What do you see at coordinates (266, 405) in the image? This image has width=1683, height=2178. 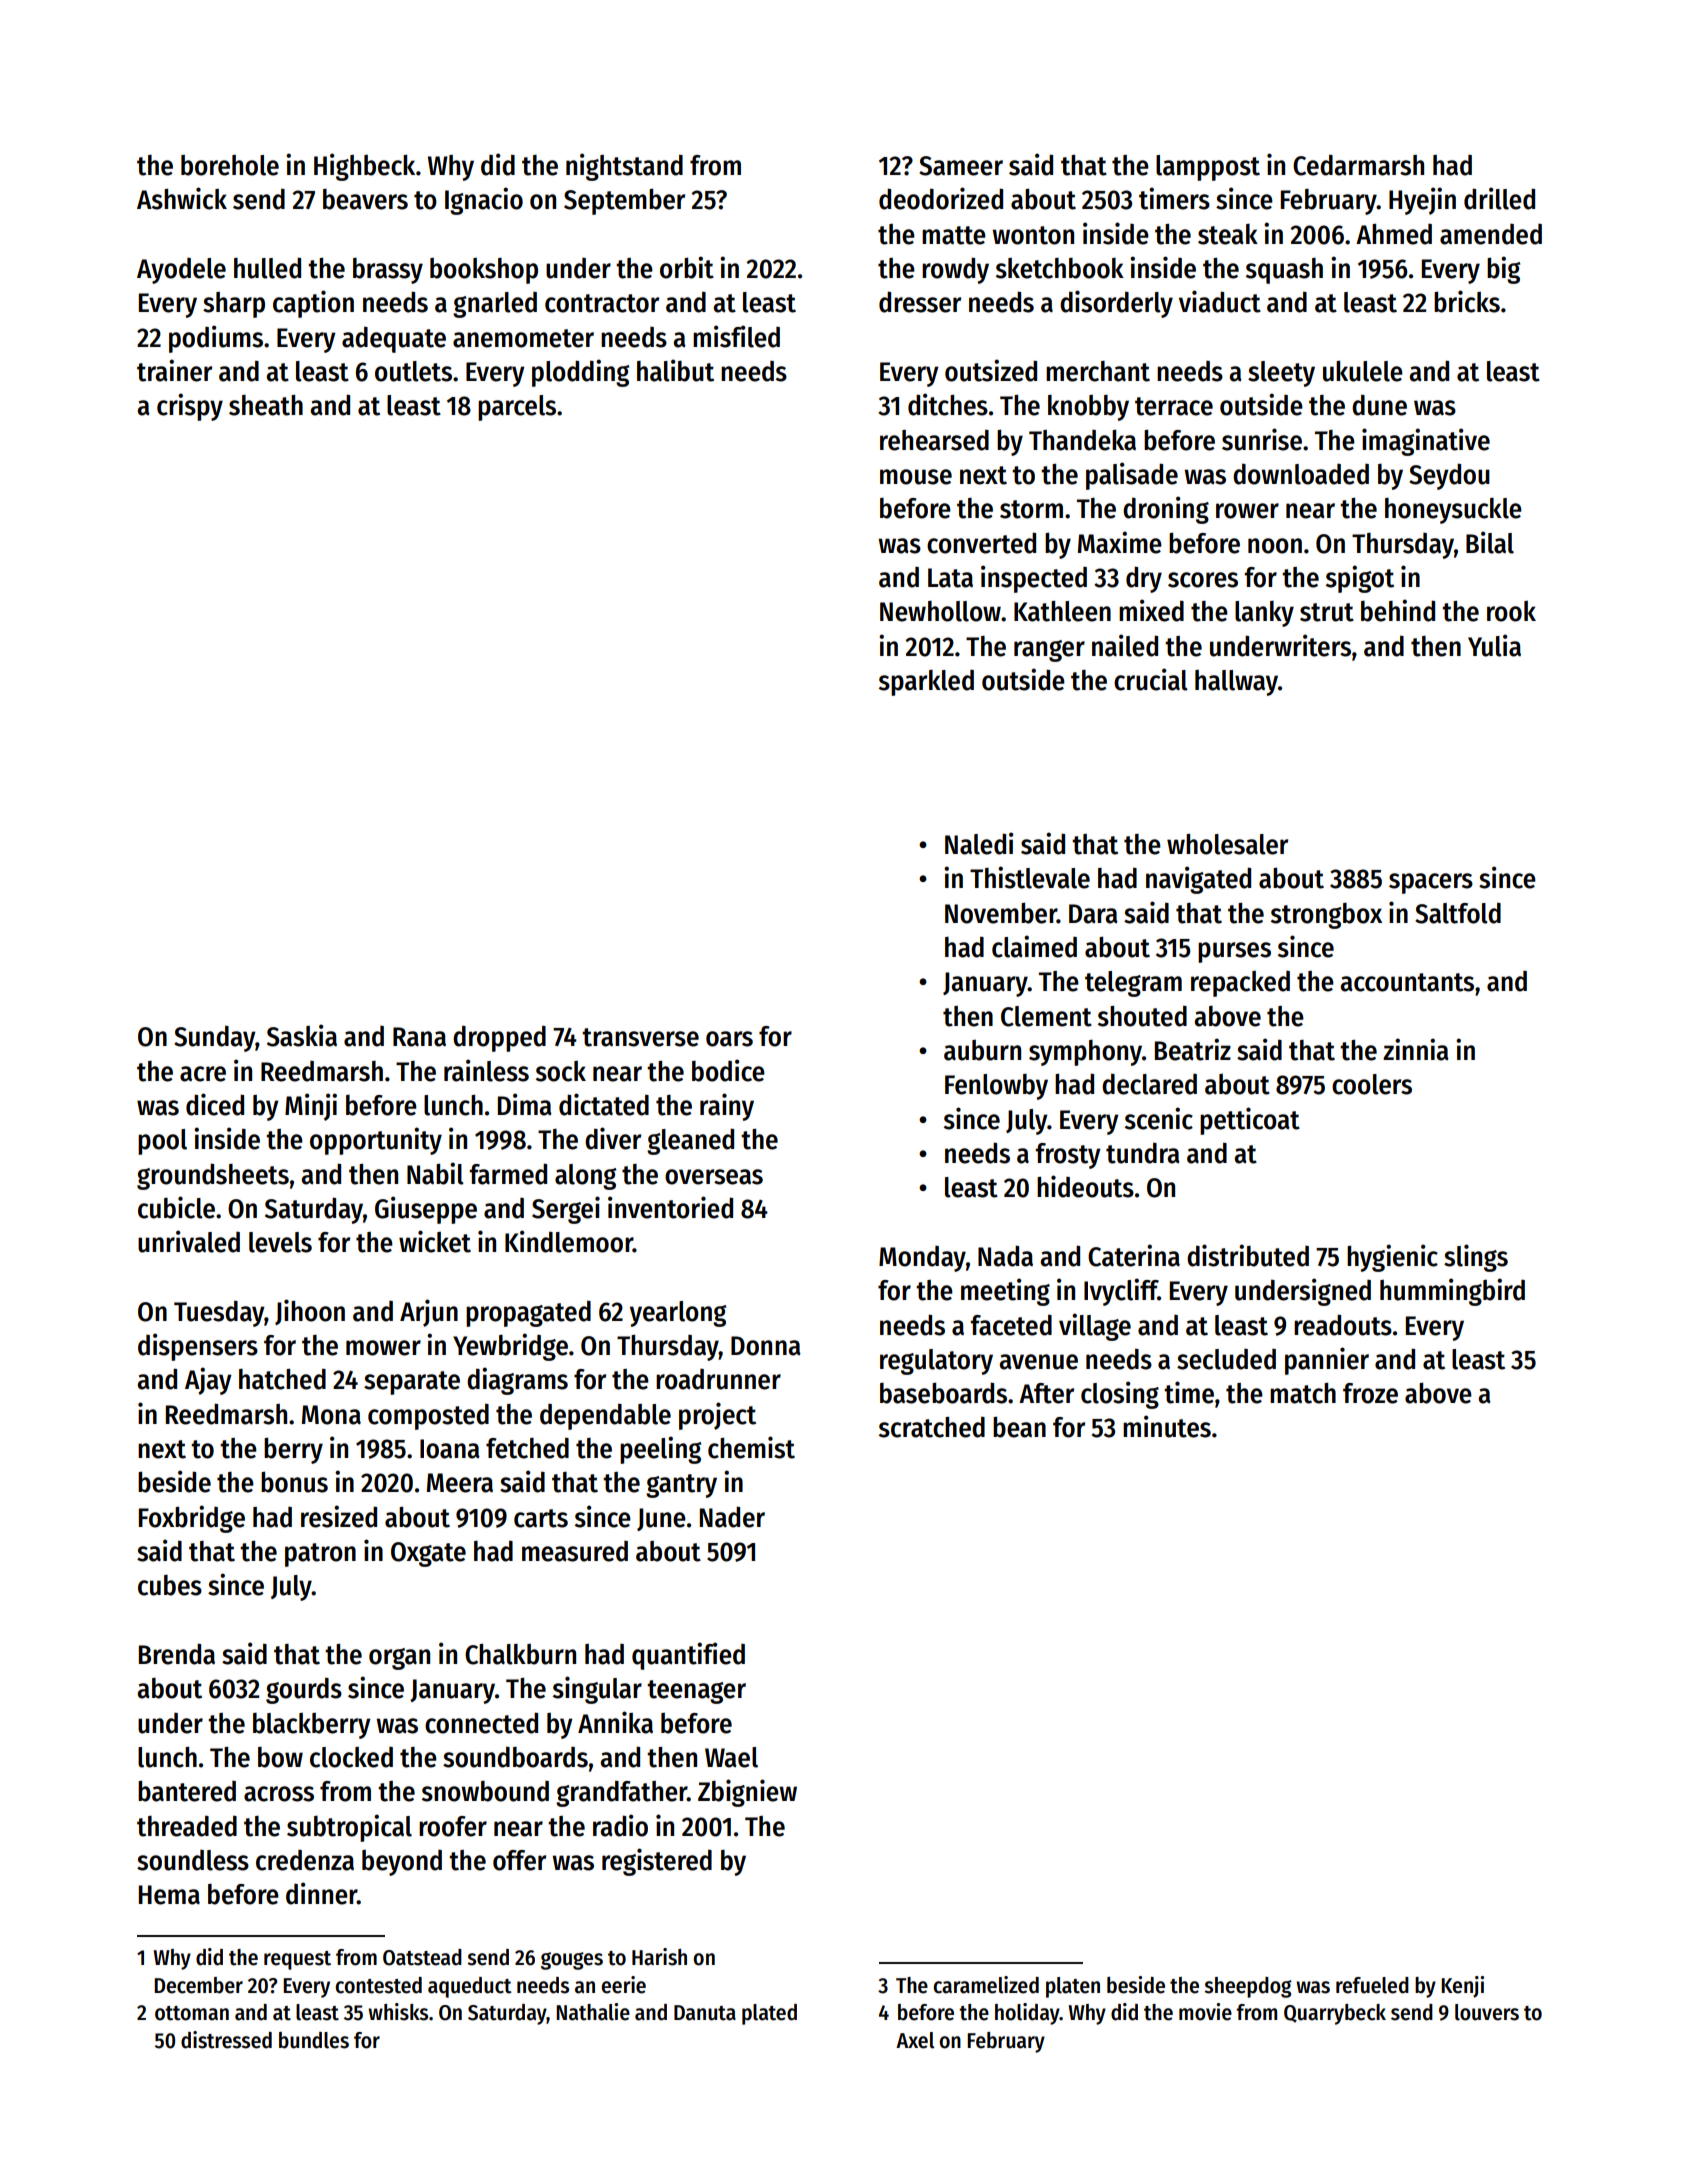 I see `sheath` at bounding box center [266, 405].
